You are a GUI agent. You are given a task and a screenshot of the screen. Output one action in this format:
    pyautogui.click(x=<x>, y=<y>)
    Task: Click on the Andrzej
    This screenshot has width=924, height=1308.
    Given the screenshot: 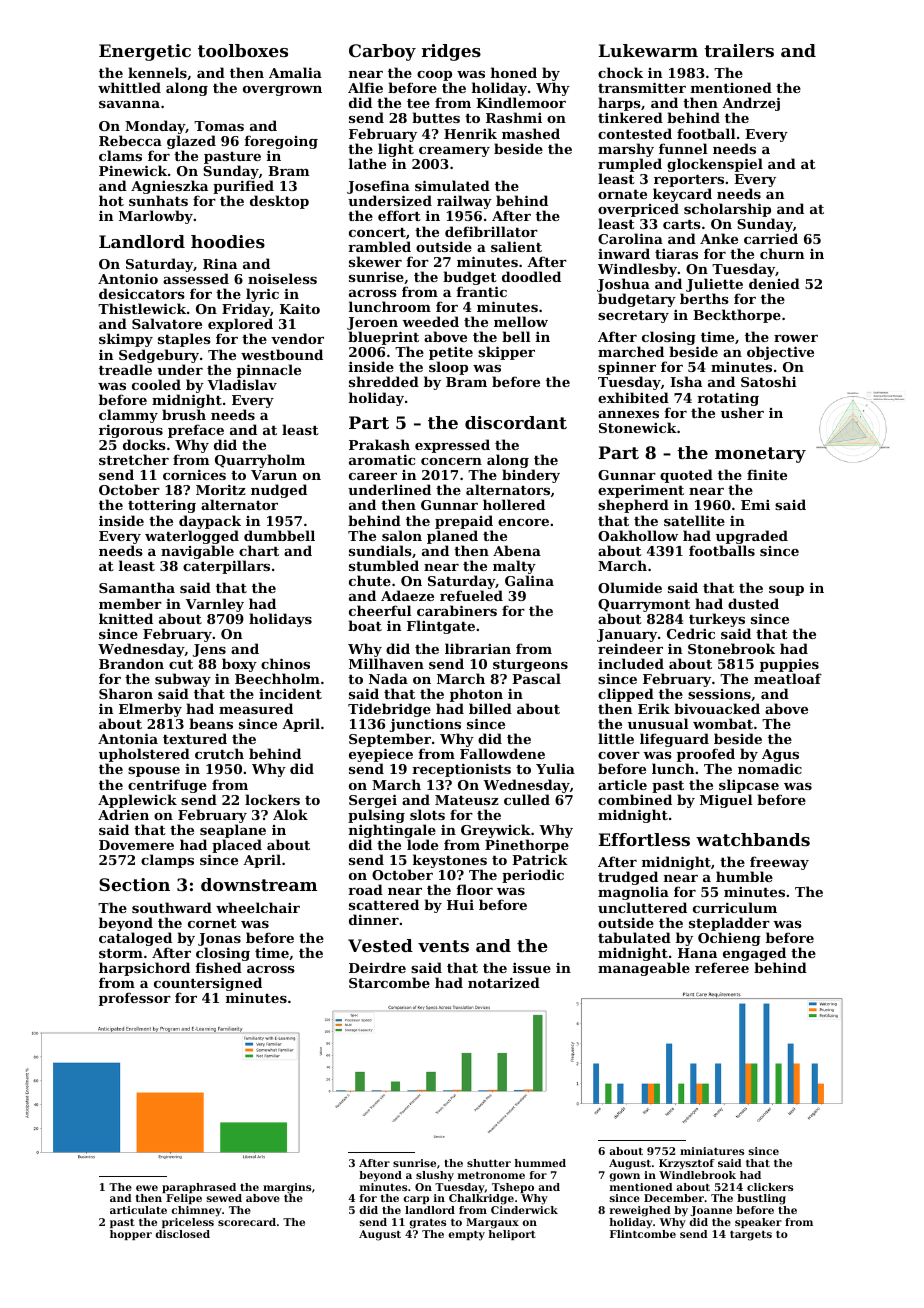 What is the action you would take?
    pyautogui.click(x=751, y=105)
